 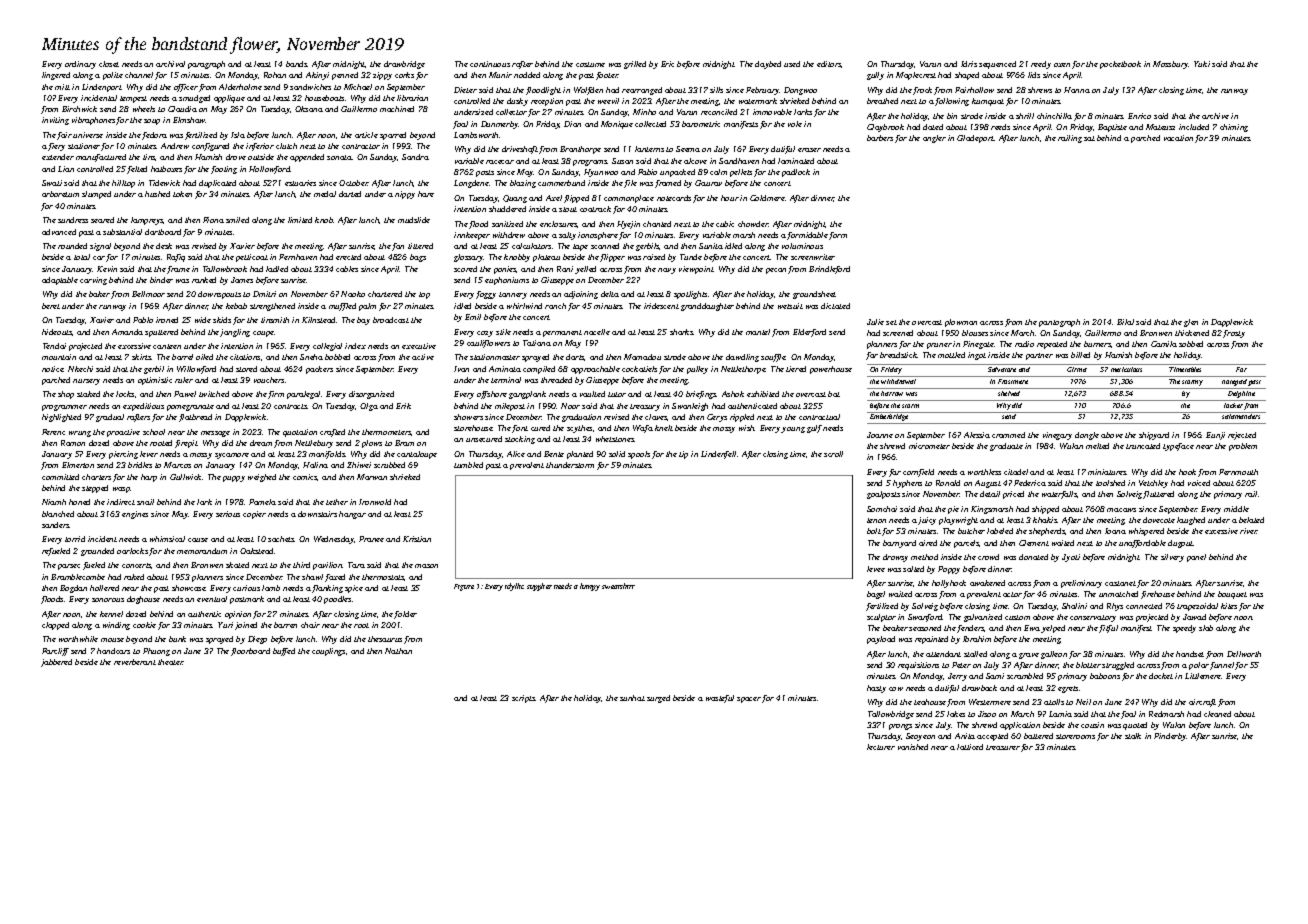 What do you see at coordinates (918, 473) in the screenshot?
I see `cornfield` at bounding box center [918, 473].
